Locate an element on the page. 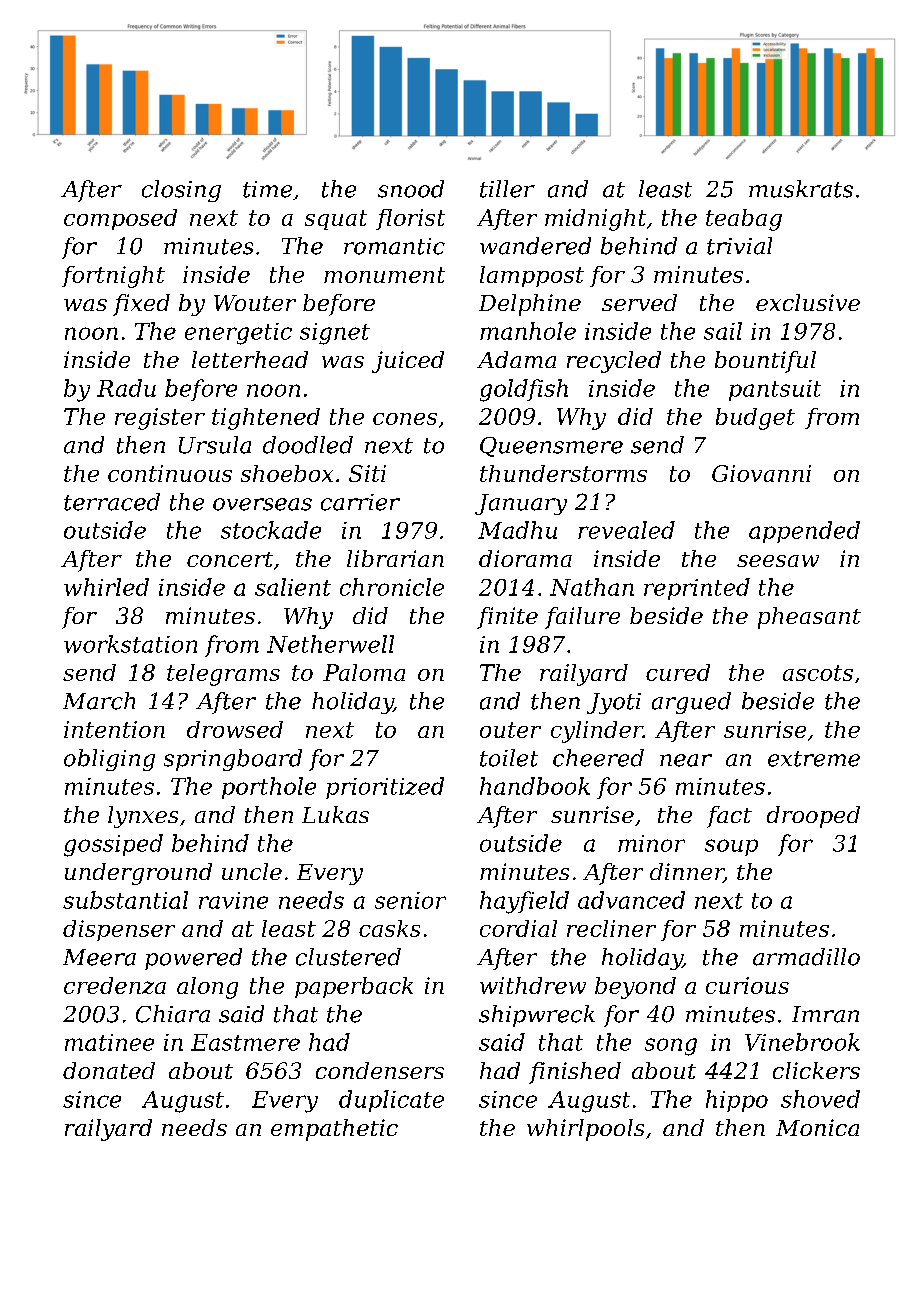 The height and width of the page is (1311, 924). soup is located at coordinates (731, 847).
